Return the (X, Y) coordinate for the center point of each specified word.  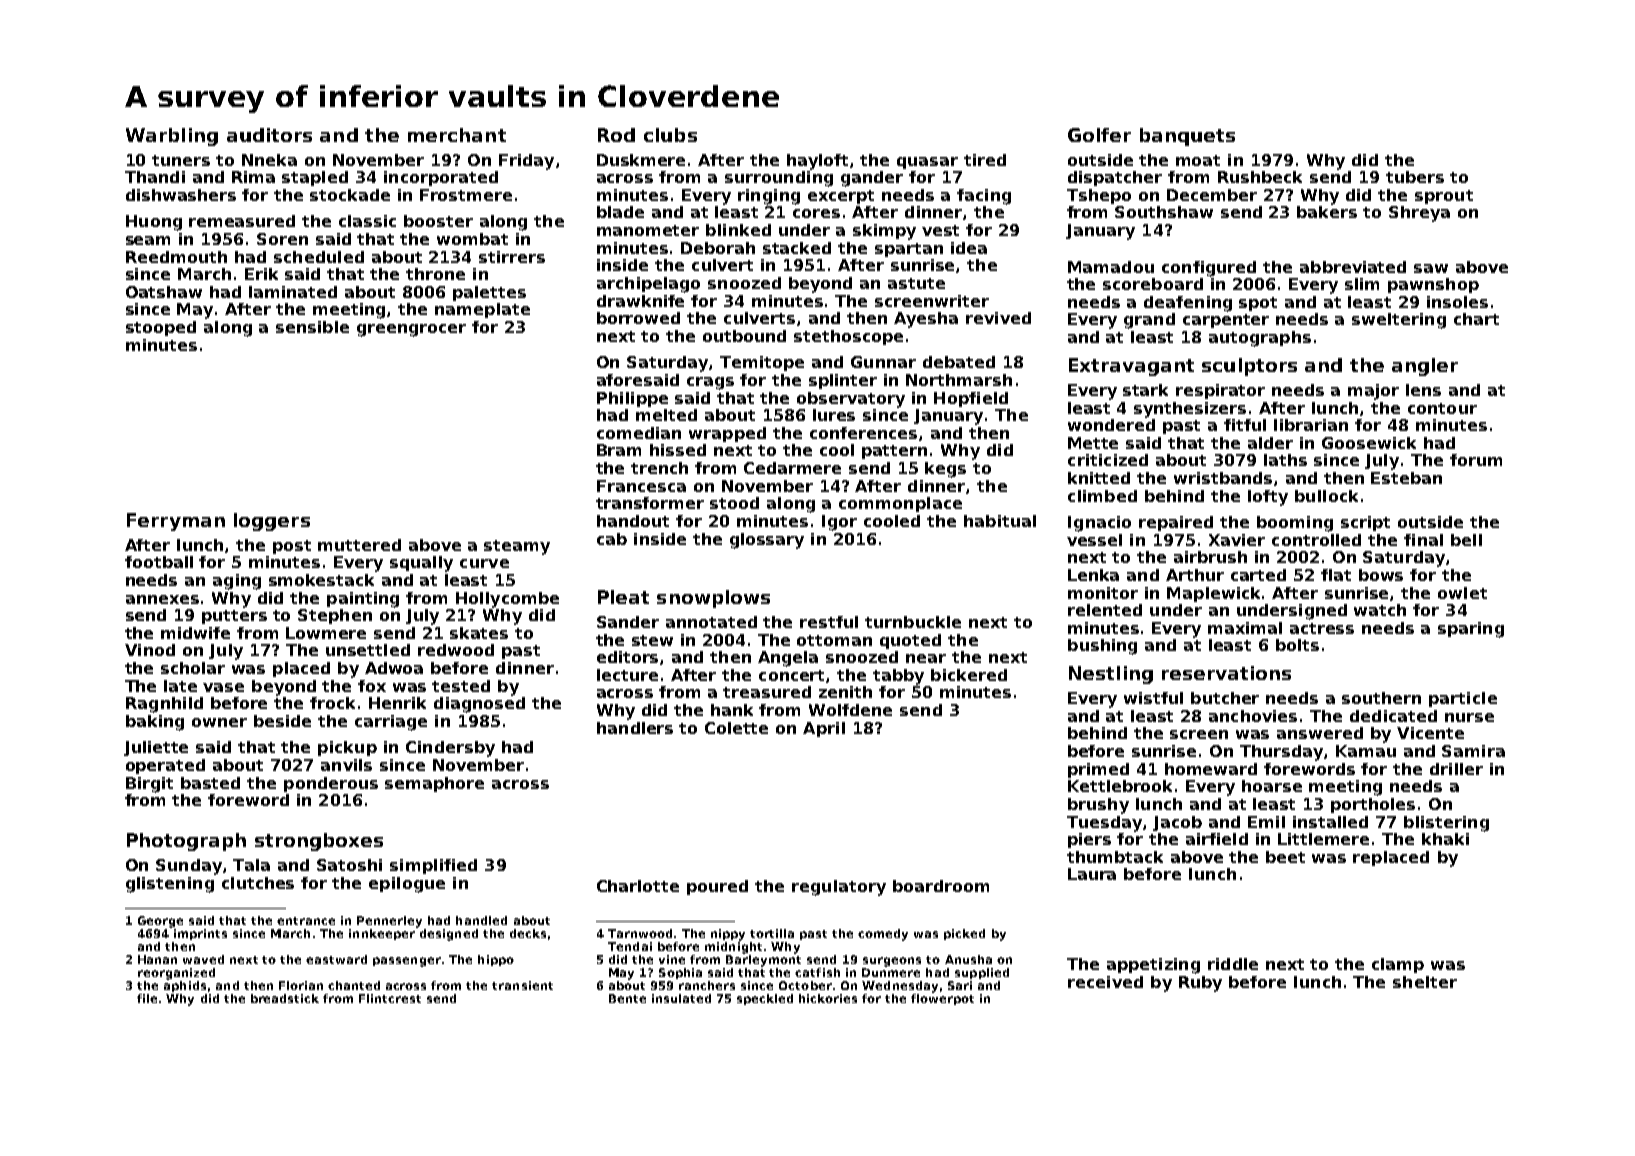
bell (1466, 540)
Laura (1092, 874)
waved (203, 959)
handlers (635, 728)
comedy (883, 935)
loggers (272, 522)
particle (1463, 699)
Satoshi (349, 865)
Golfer (1099, 135)
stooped (161, 328)
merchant (457, 135)
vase (223, 687)
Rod (616, 135)
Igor (839, 523)
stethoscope (848, 337)
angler (1425, 367)
